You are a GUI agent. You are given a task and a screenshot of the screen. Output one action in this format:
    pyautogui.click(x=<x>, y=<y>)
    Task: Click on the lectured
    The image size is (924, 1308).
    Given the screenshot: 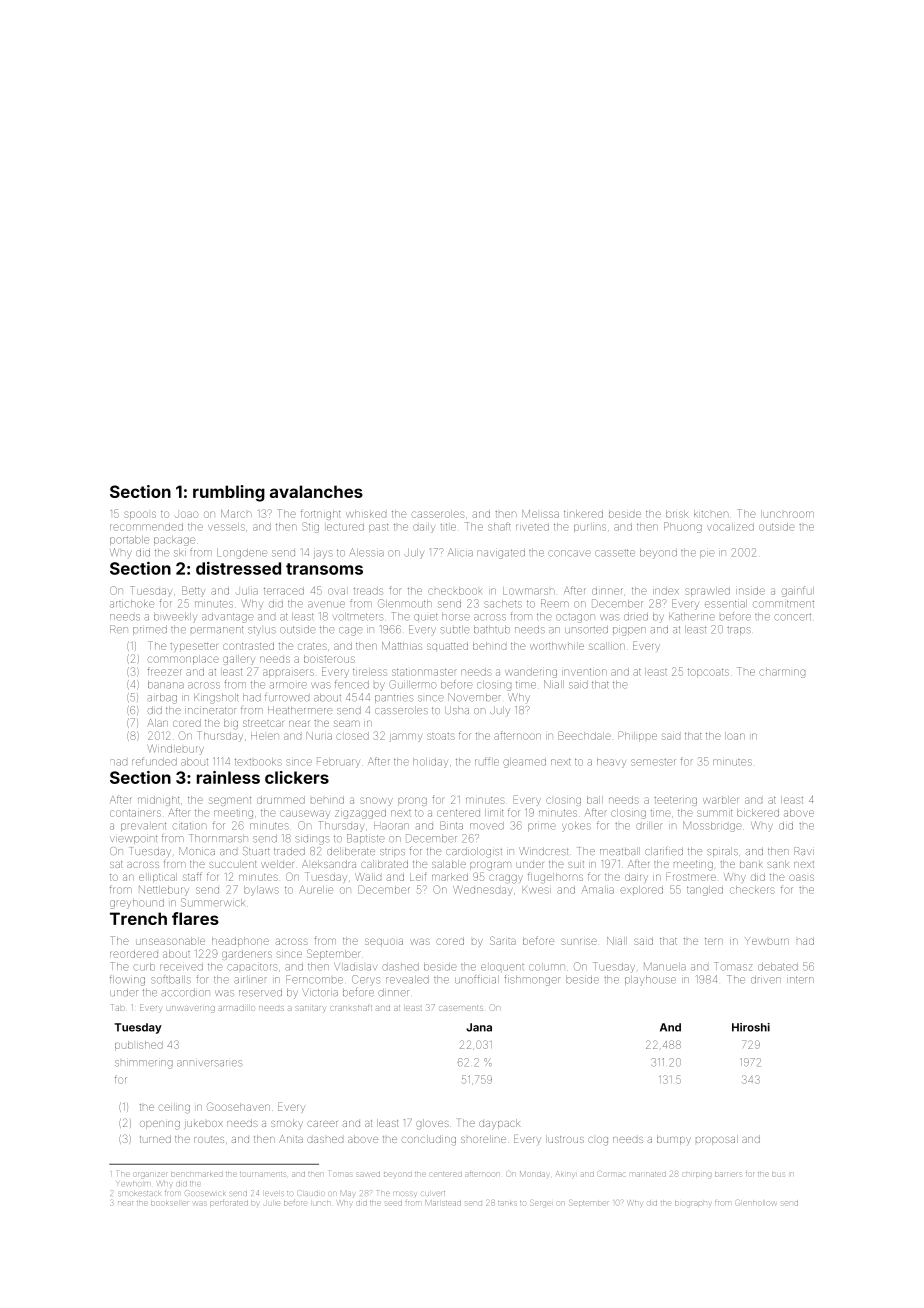 What is the action you would take?
    pyautogui.click(x=345, y=527)
